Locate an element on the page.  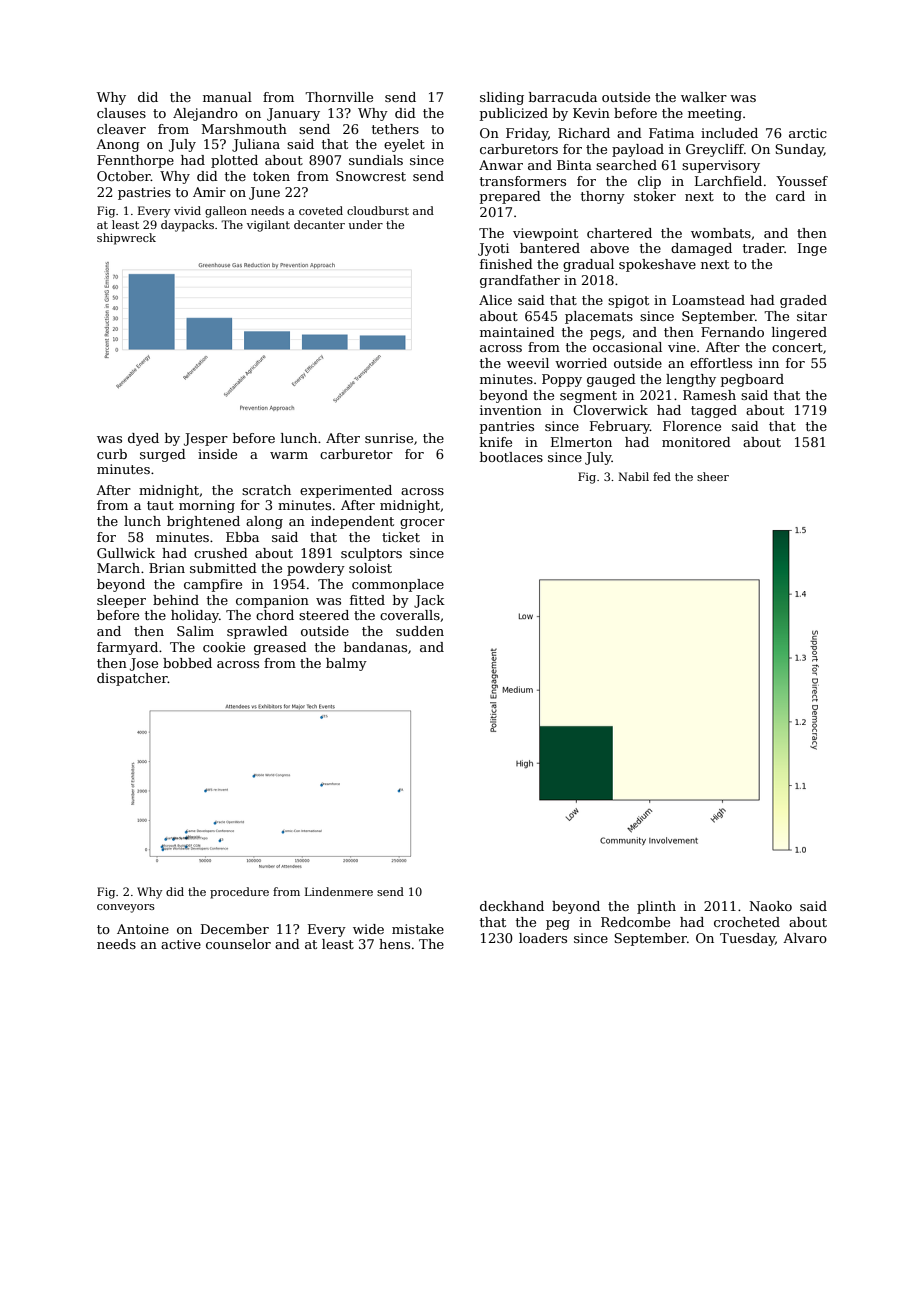
included is located at coordinates (729, 133).
